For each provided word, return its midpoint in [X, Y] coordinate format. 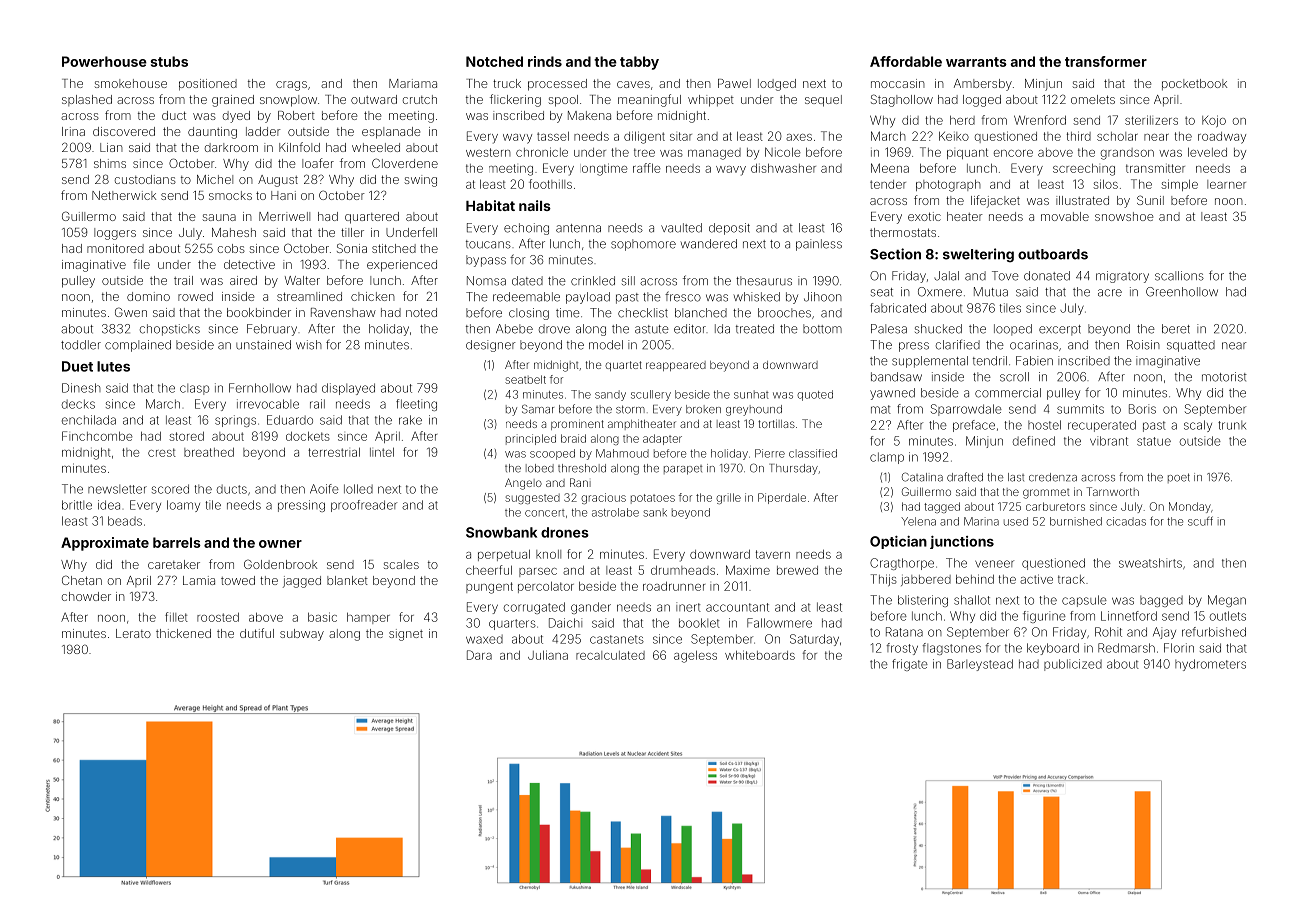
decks [78, 404]
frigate [910, 665]
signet [406, 635]
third [1079, 136]
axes [799, 137]
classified [813, 453]
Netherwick [124, 195]
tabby [639, 63]
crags [291, 86]
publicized [1073, 665]
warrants [976, 62]
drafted [965, 477]
